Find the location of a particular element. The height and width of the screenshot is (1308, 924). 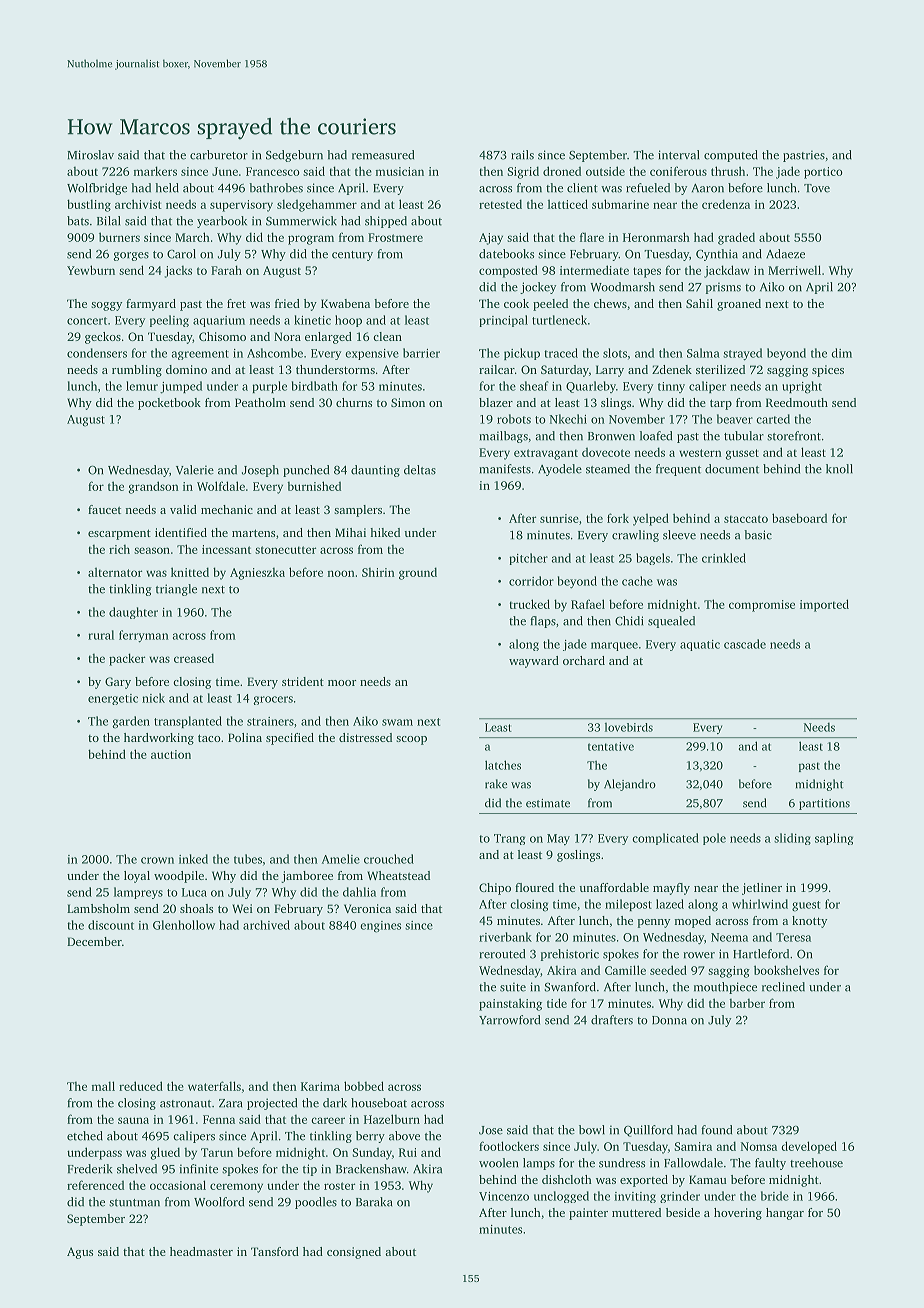

Merriwell is located at coordinates (794, 270).
